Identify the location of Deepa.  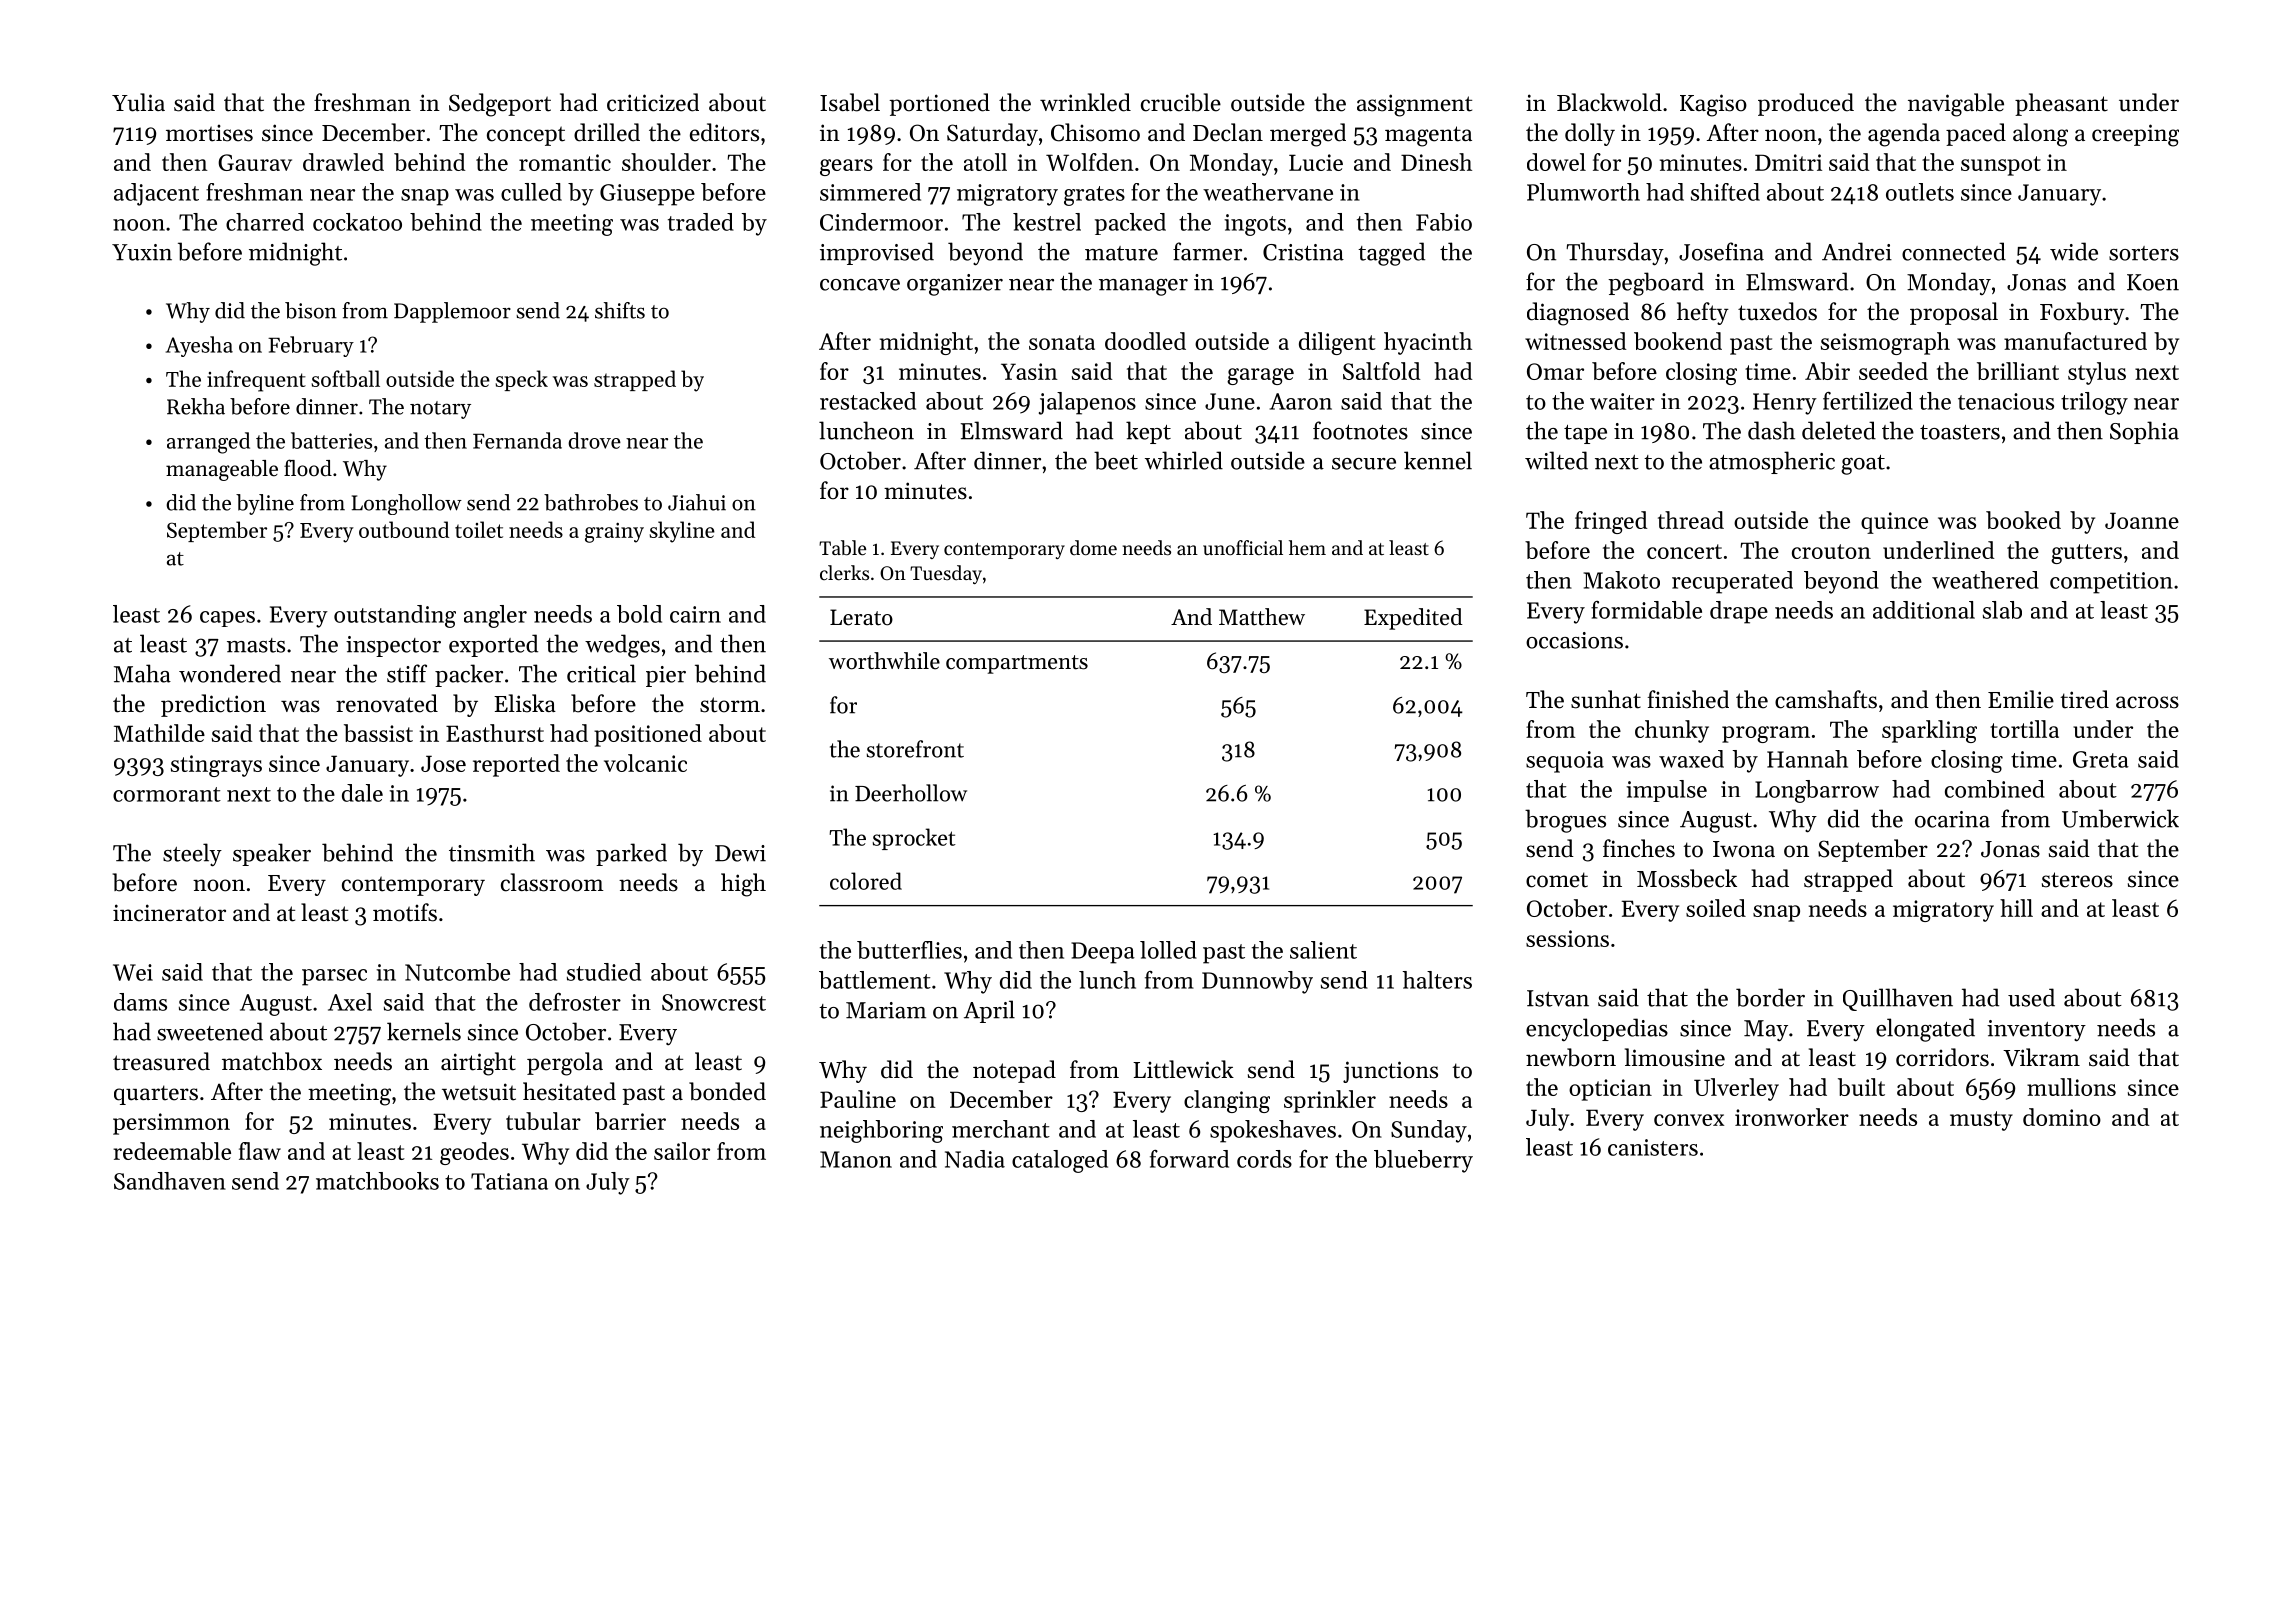
(1103, 953).
